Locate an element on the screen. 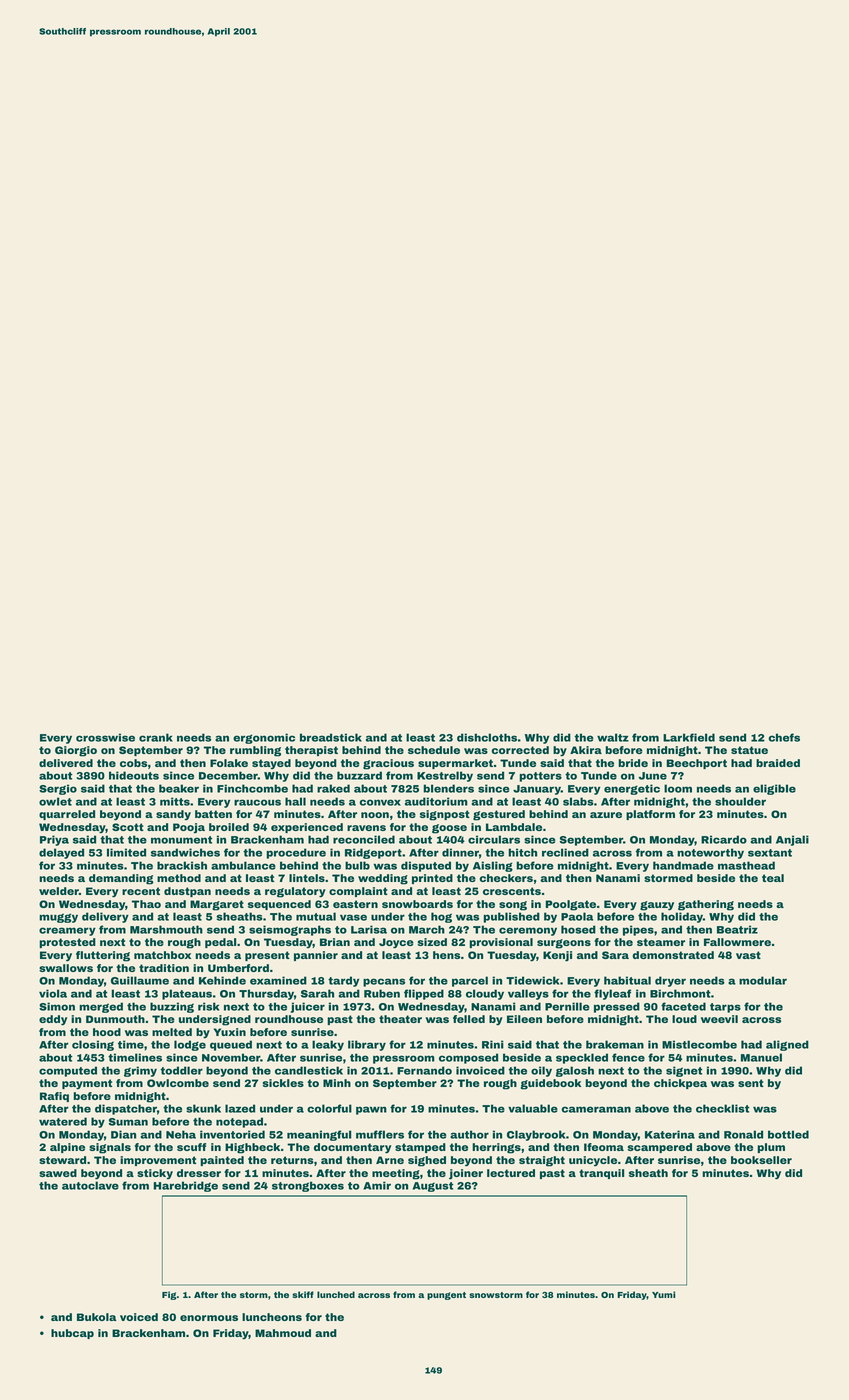 This screenshot has height=1400, width=849. schedule is located at coordinates (434, 750).
